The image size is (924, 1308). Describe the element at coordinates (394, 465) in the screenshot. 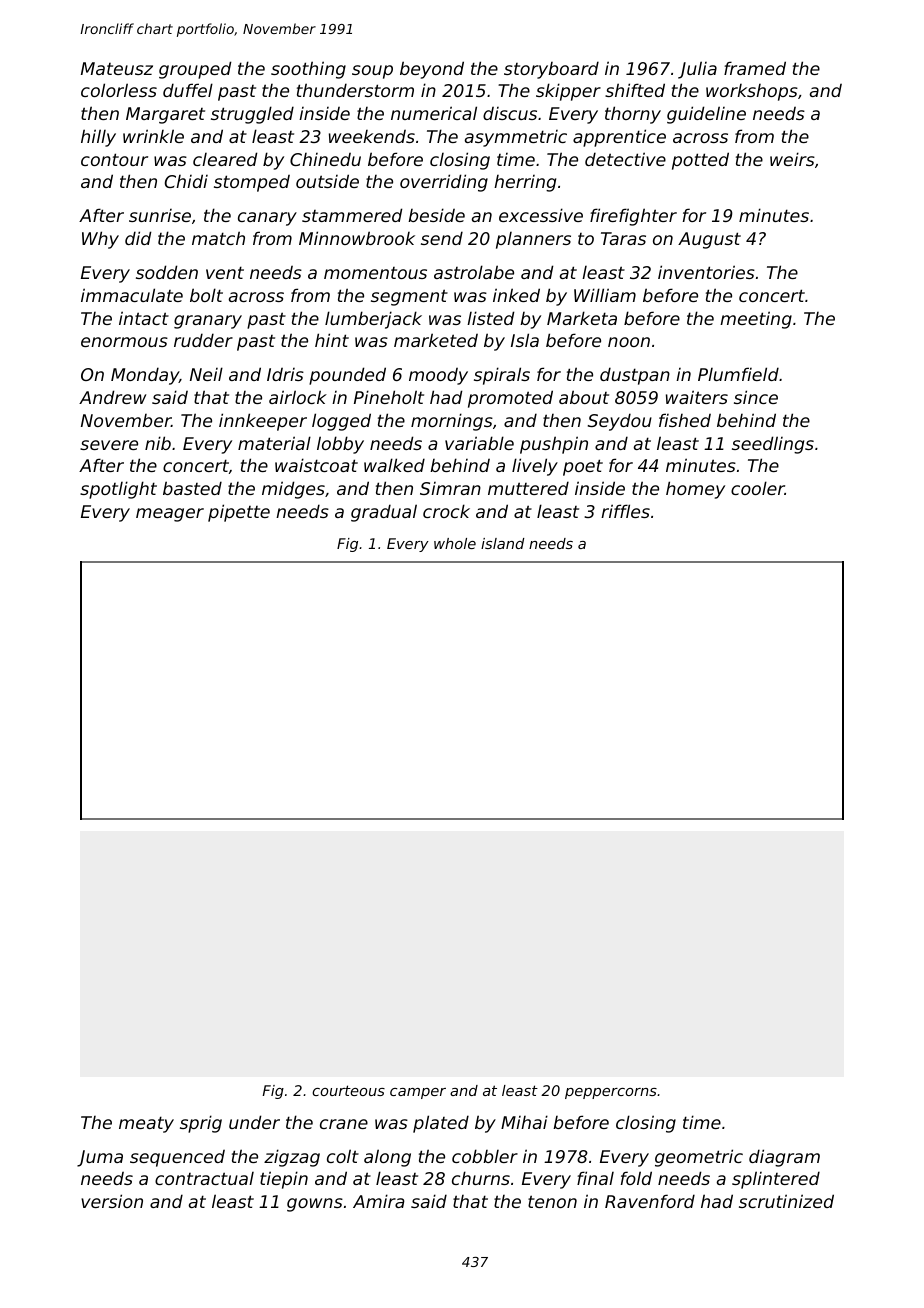

I see `walked` at that location.
